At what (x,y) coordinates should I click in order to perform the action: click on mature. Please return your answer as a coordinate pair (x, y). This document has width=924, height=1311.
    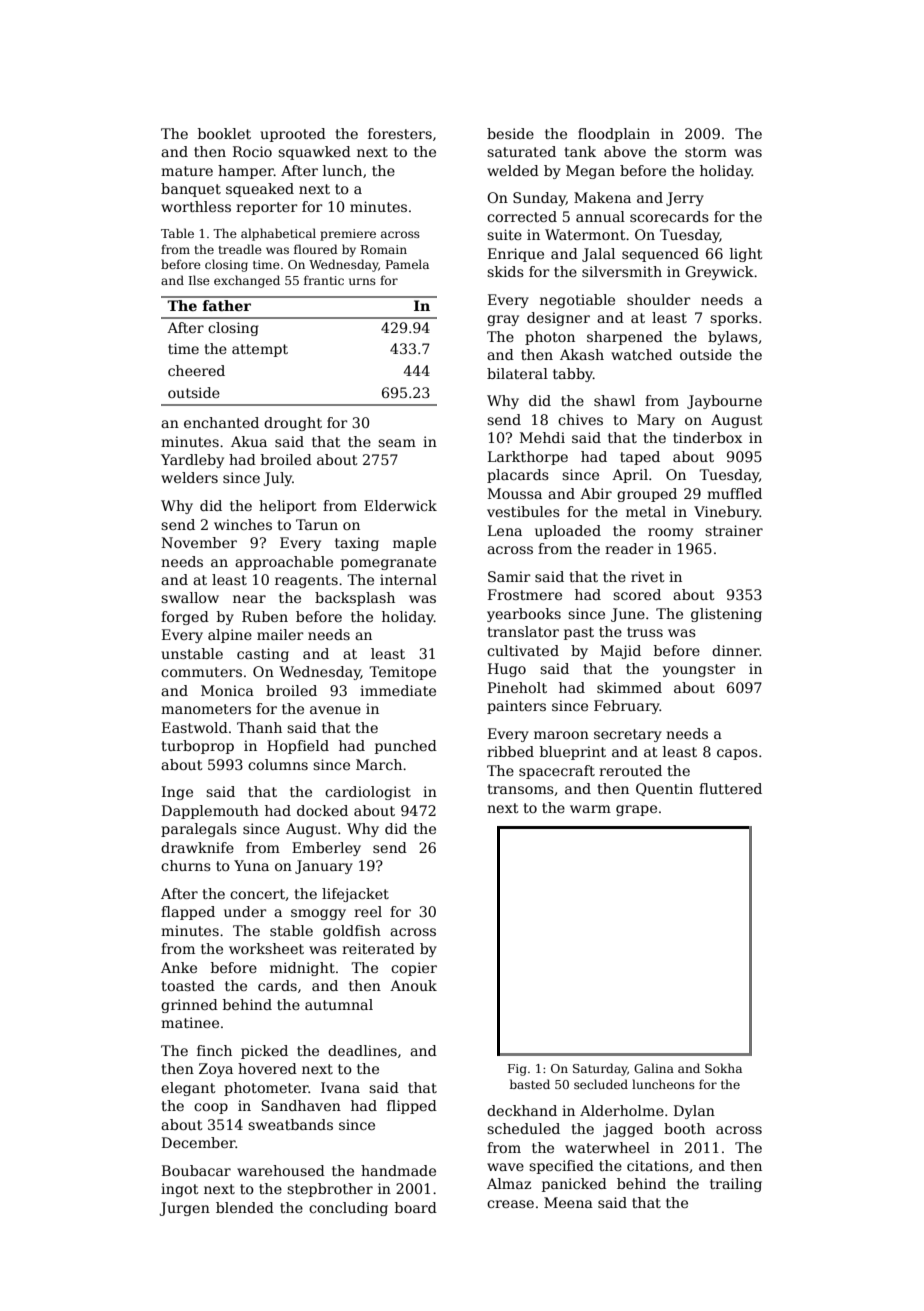
    Looking at the image, I should click on (187, 171).
